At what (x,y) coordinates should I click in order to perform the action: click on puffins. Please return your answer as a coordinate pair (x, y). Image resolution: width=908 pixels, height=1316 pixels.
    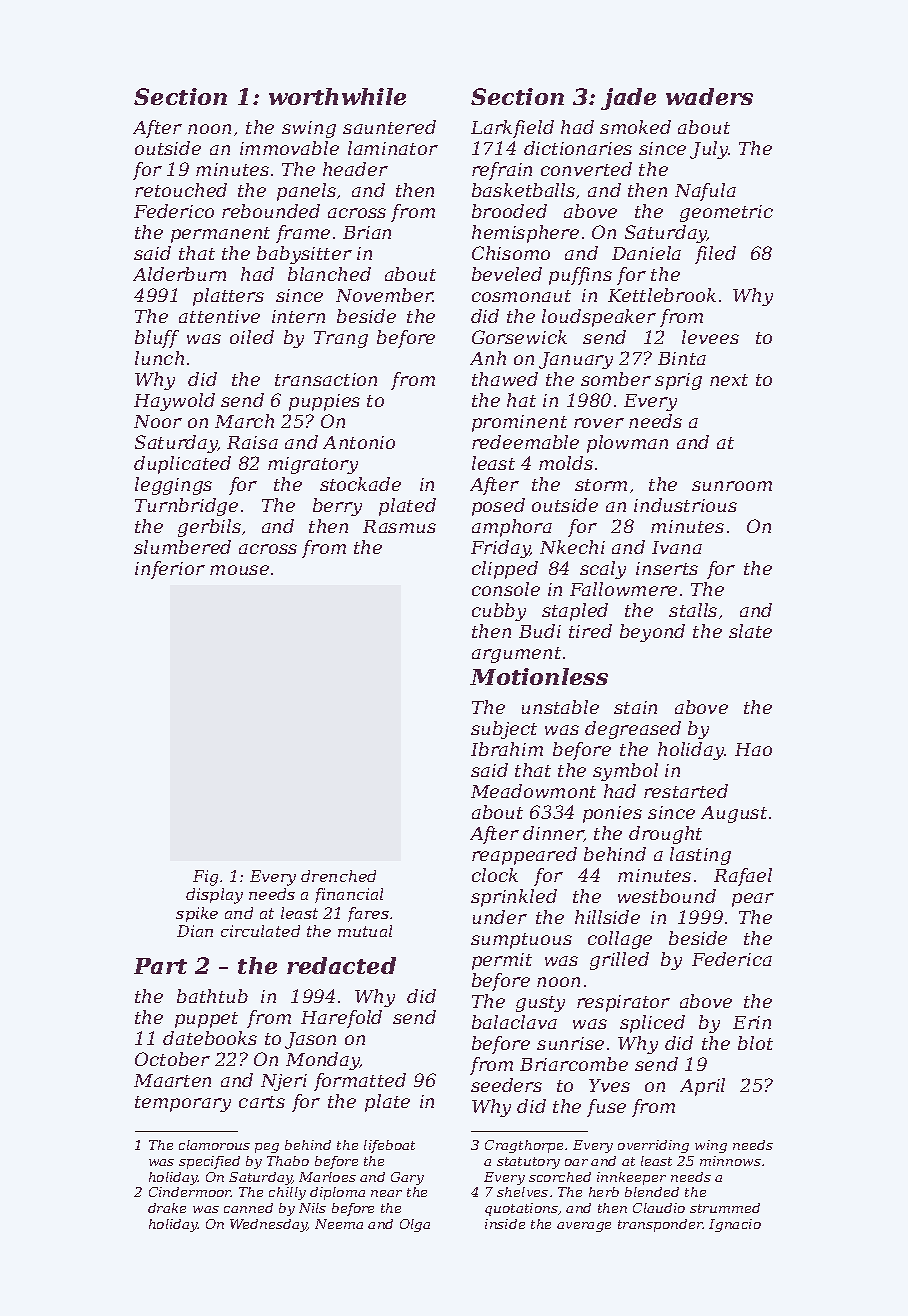
    Looking at the image, I should click on (580, 276).
